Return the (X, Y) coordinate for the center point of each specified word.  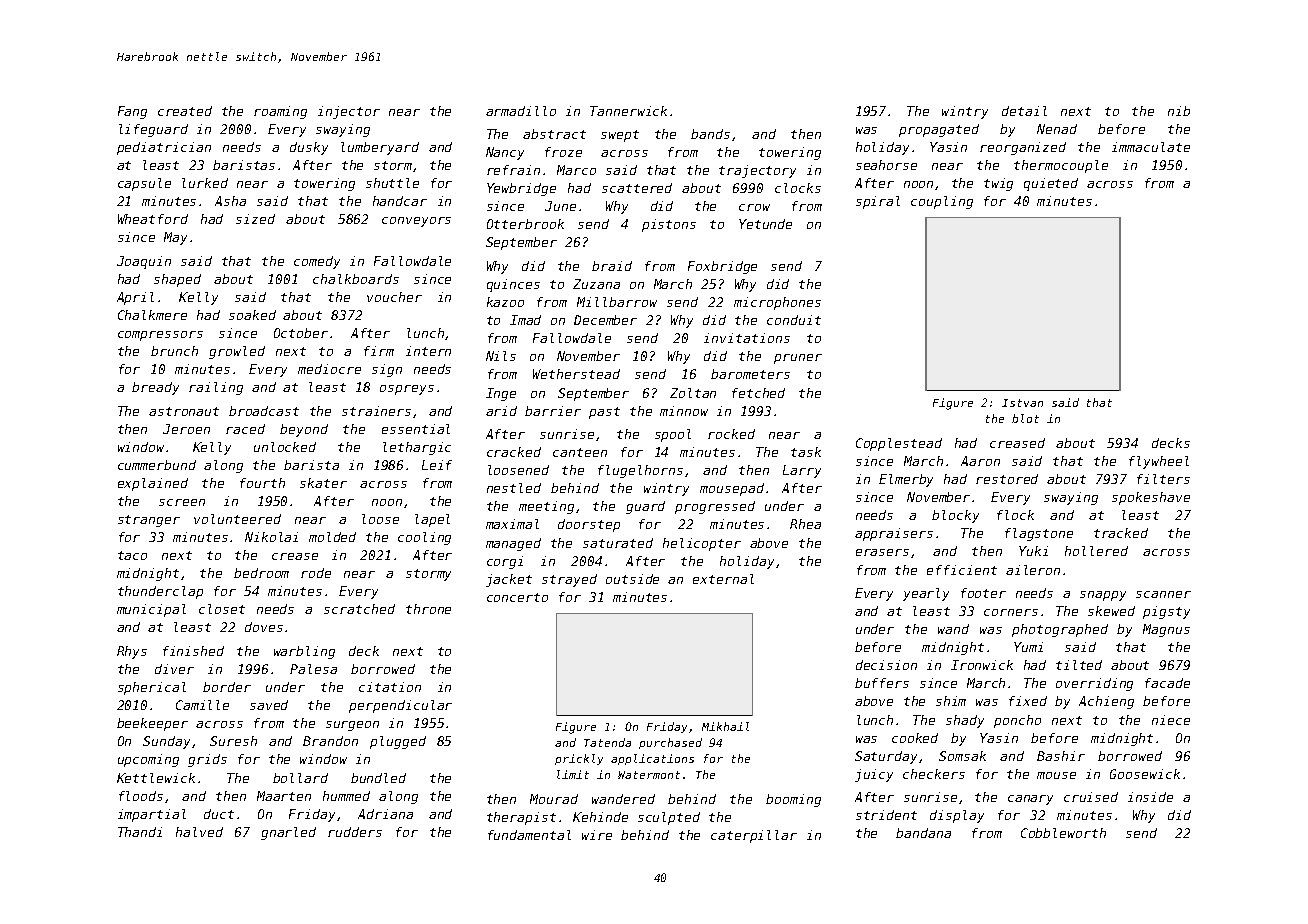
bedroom (261, 573)
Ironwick (982, 665)
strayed (569, 580)
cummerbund (157, 465)
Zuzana (596, 284)
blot (1025, 418)
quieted (1051, 184)
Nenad (1057, 129)
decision (886, 665)
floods (141, 796)
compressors (160, 336)
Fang (132, 112)
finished (193, 651)
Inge (501, 394)
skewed (1111, 611)
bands (710, 134)
